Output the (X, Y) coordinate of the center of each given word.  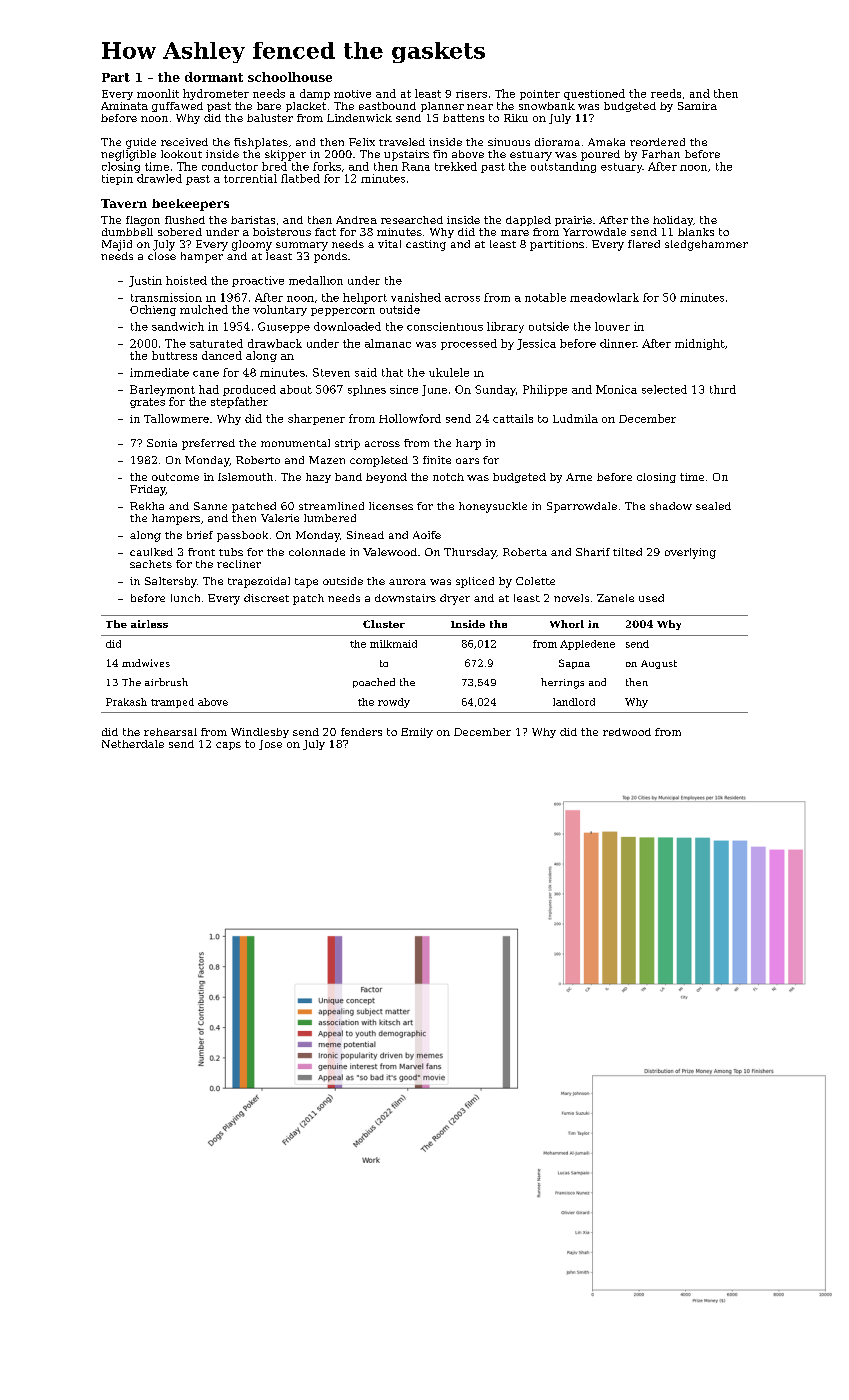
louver (612, 326)
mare (515, 233)
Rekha (147, 506)
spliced (475, 582)
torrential (250, 178)
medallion (316, 280)
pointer (540, 95)
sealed (713, 506)
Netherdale (133, 744)
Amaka (606, 142)
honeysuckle (493, 507)
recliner (239, 564)
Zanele (615, 598)
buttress (174, 355)
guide (141, 143)
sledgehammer (706, 245)
